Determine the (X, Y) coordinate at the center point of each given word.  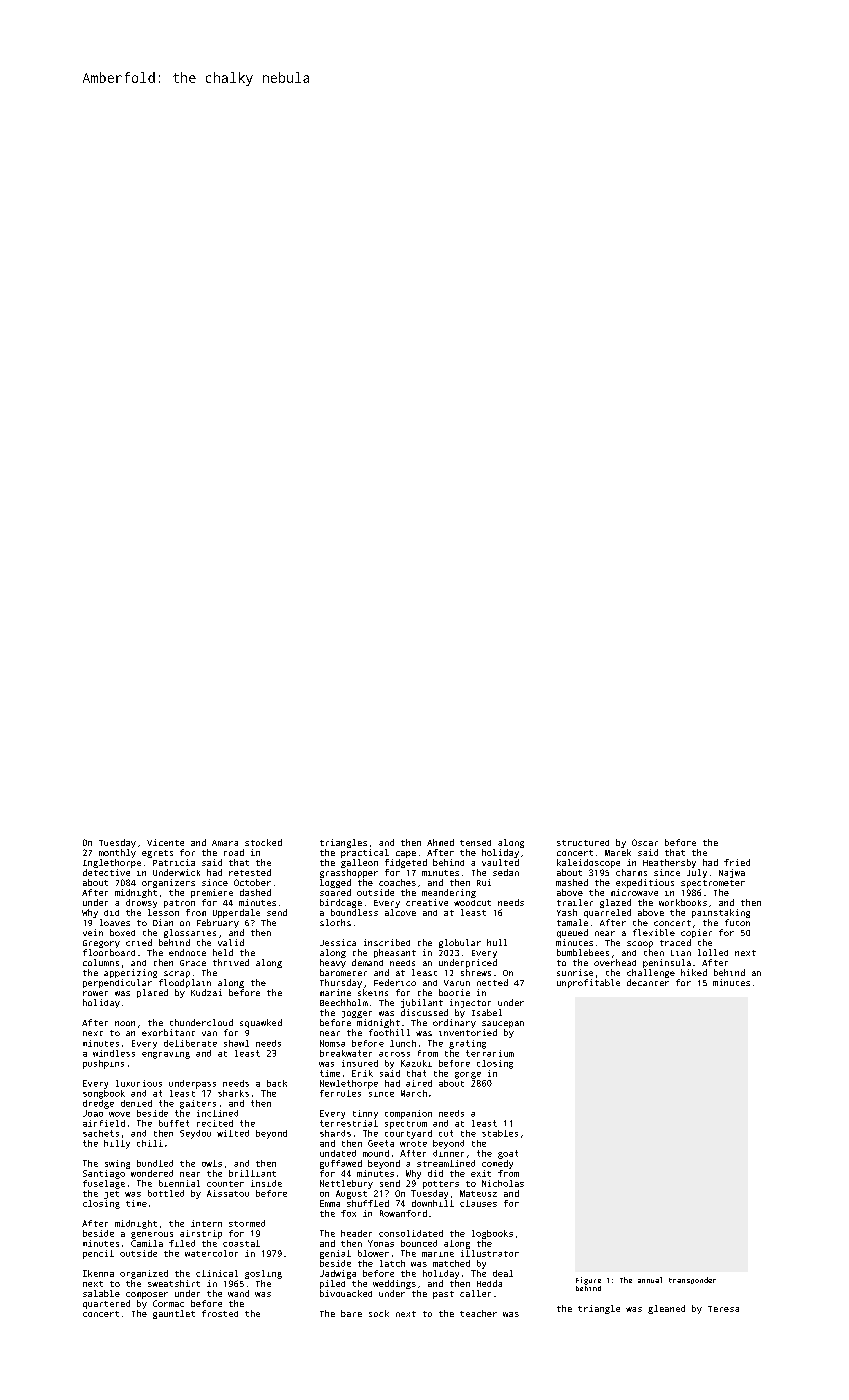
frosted (220, 1313)
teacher (478, 1313)
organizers (168, 883)
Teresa (723, 1309)
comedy (497, 1164)
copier (696, 933)
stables (500, 1133)
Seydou (195, 1134)
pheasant (395, 953)
